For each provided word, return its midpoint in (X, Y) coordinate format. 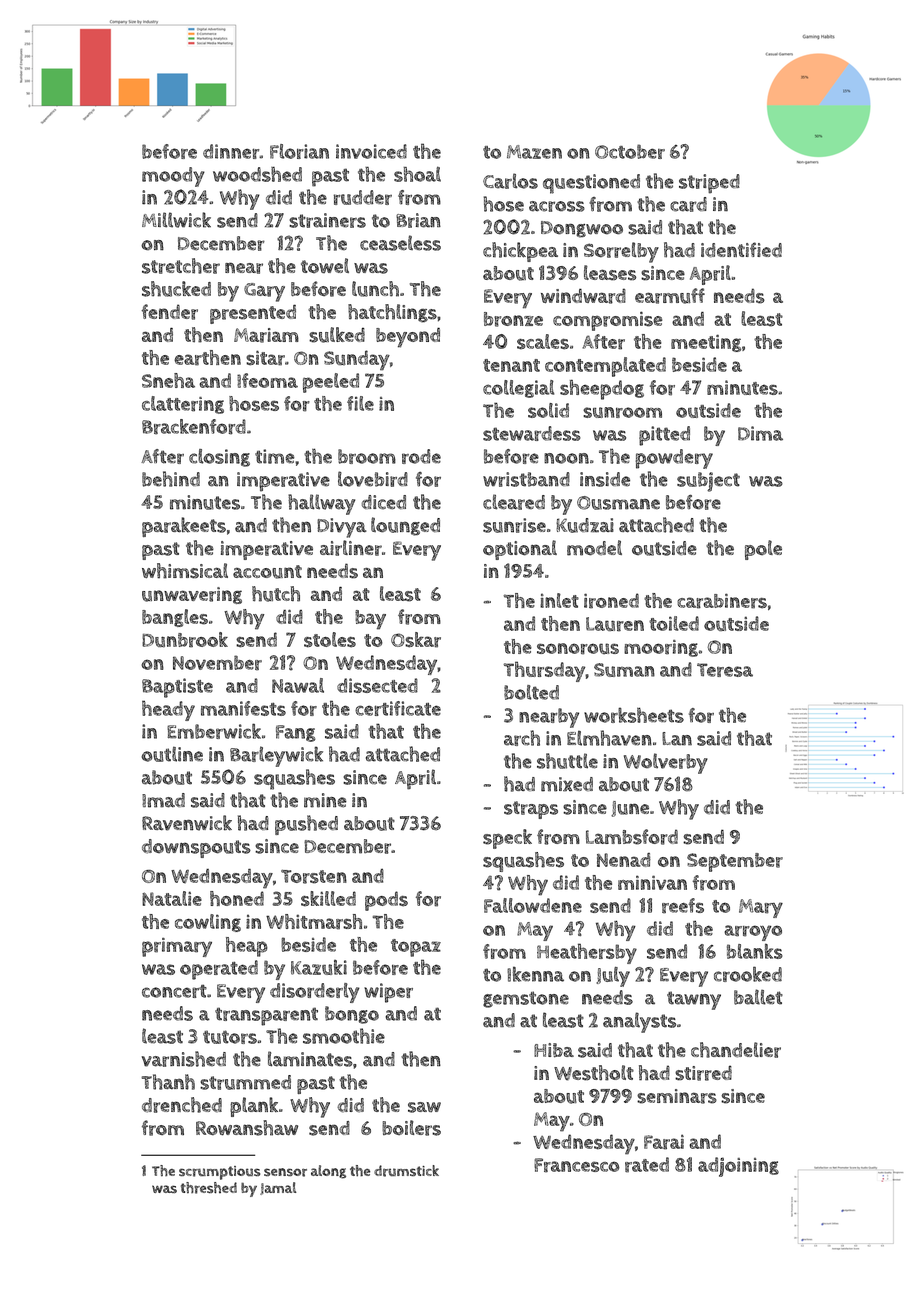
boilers (411, 1128)
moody (173, 177)
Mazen (534, 152)
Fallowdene (533, 905)
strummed (245, 1082)
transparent (266, 1016)
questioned (591, 184)
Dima (760, 433)
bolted (531, 692)
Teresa (725, 670)
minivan (652, 882)
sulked (337, 335)
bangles (175, 618)
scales (543, 342)
